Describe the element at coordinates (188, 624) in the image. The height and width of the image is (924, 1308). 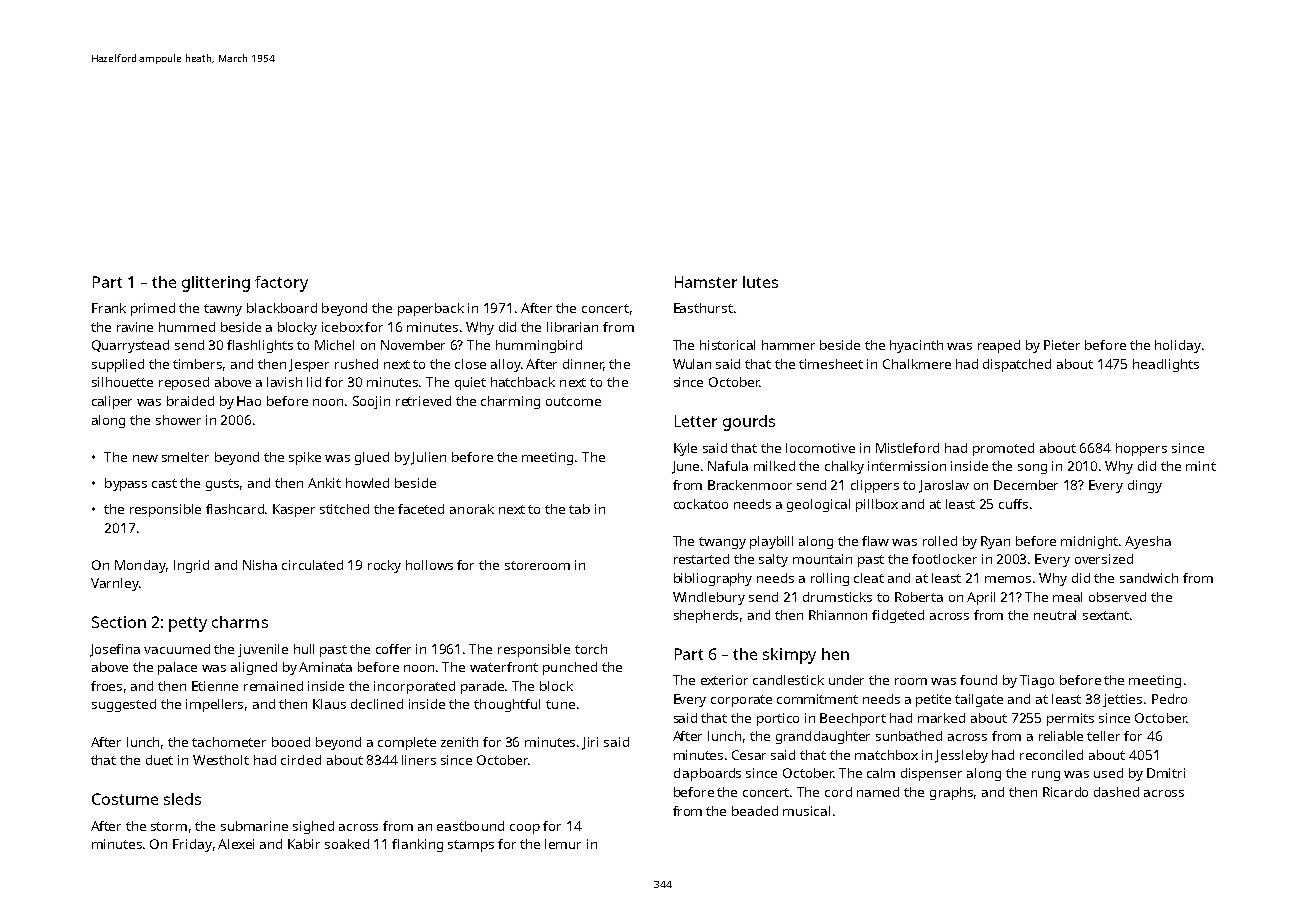
I see `petty` at that location.
